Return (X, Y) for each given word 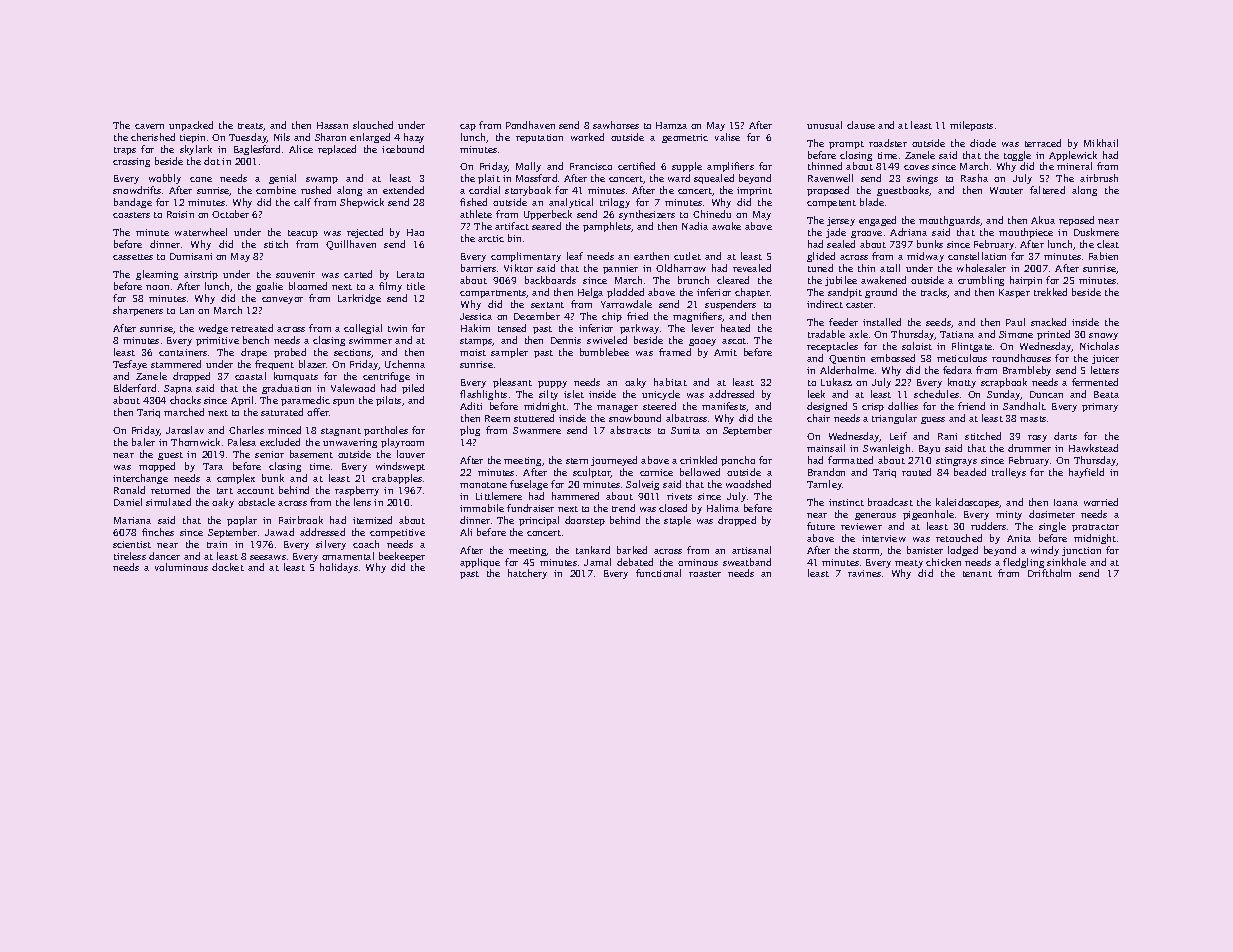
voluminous (181, 567)
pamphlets (607, 227)
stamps (476, 342)
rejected (365, 233)
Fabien (1103, 256)
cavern (149, 126)
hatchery (527, 574)
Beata (1106, 394)
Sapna (178, 389)
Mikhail (1101, 143)
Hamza (671, 125)
